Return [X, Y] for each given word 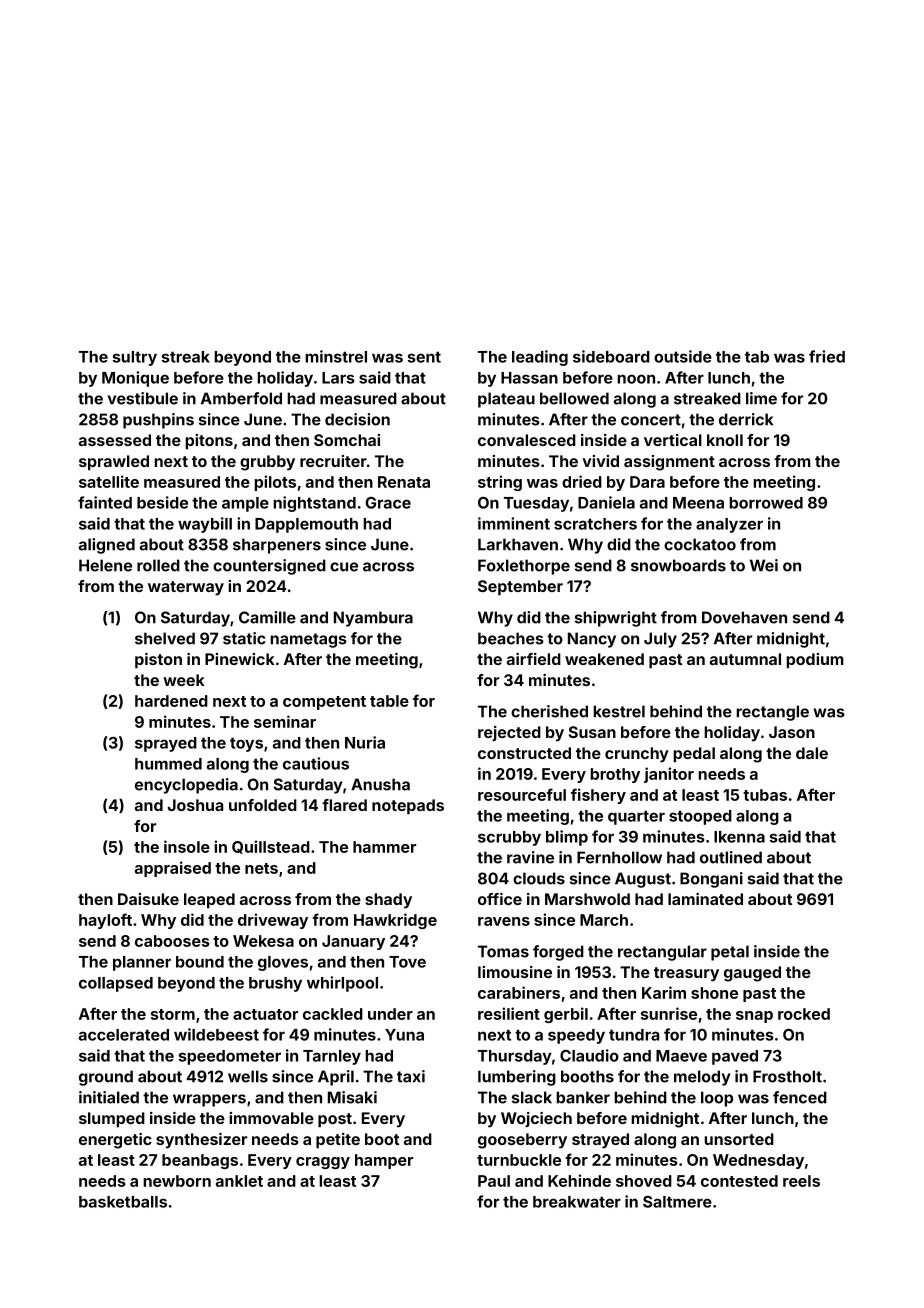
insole [187, 846]
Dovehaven [744, 617]
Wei [764, 565]
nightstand [314, 504]
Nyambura [373, 619]
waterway [186, 588]
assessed [115, 440]
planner [142, 963]
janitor [669, 775]
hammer [384, 847]
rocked [804, 1014]
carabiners [519, 992]
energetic [115, 1141]
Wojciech [536, 1119]
